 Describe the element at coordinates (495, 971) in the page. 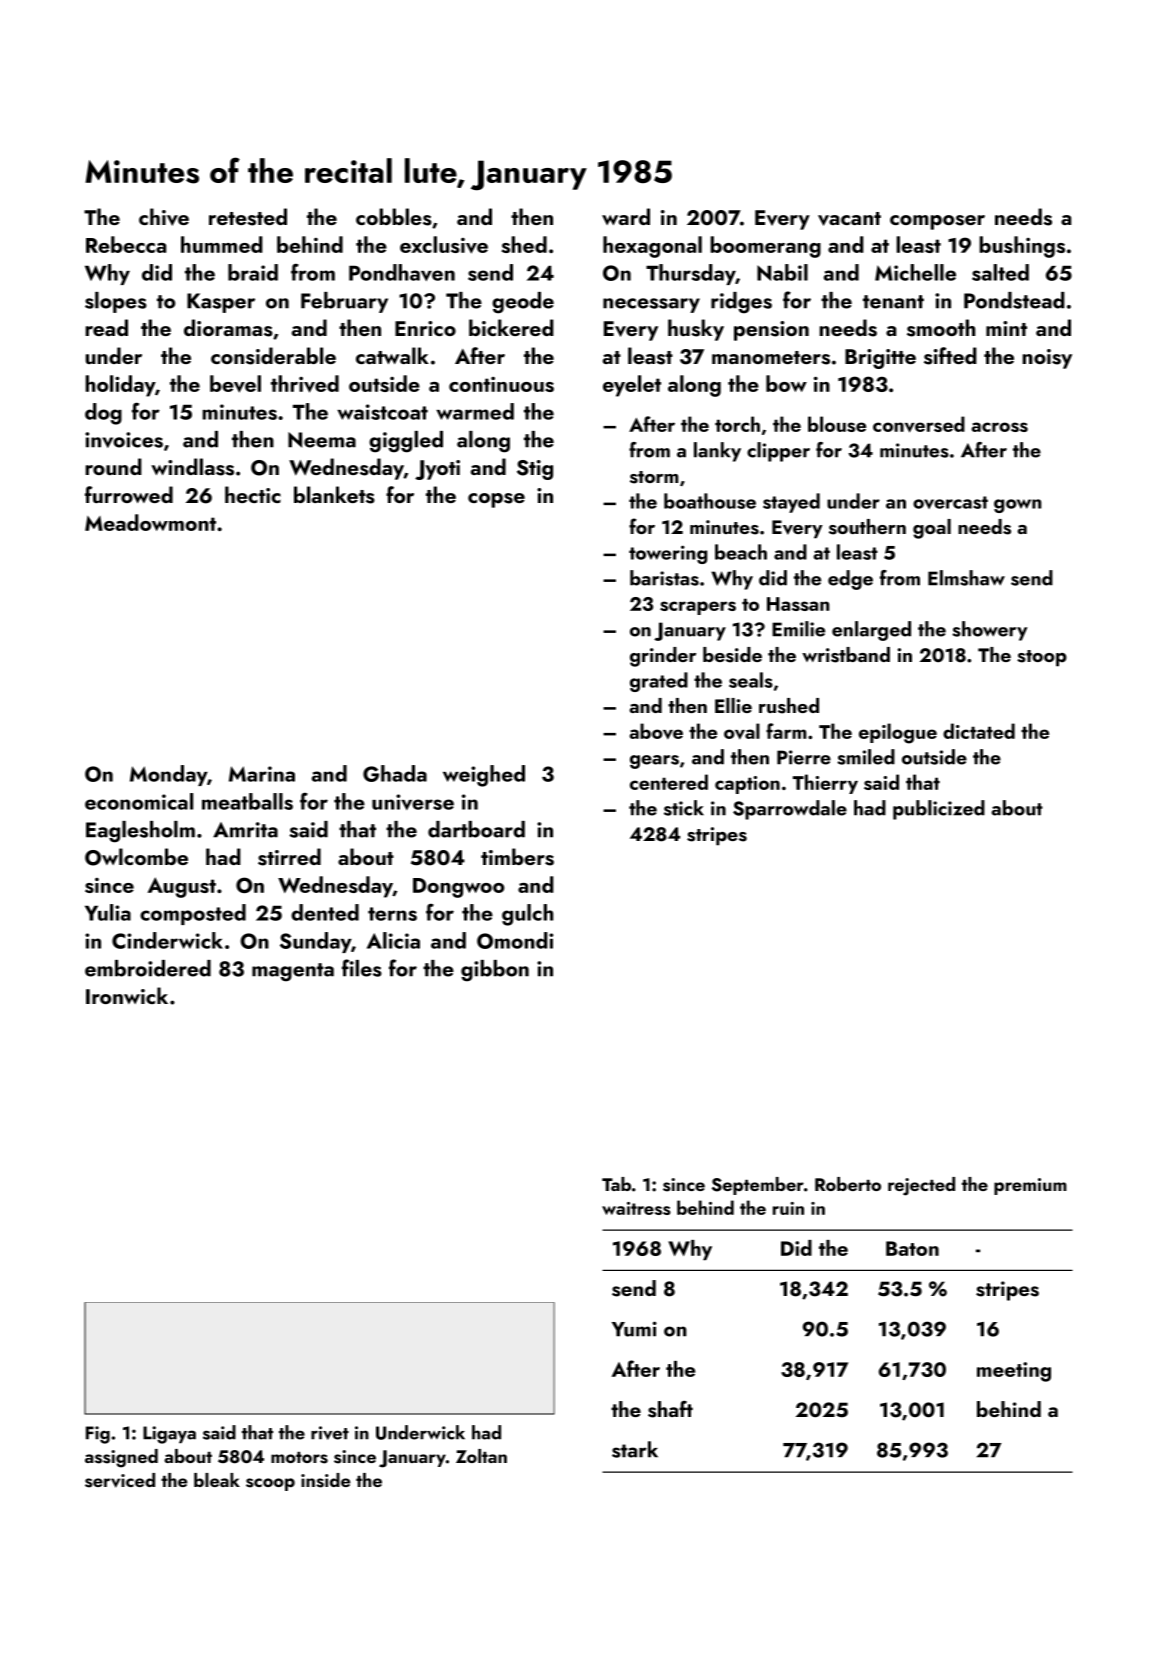

I see `gibbon` at that location.
